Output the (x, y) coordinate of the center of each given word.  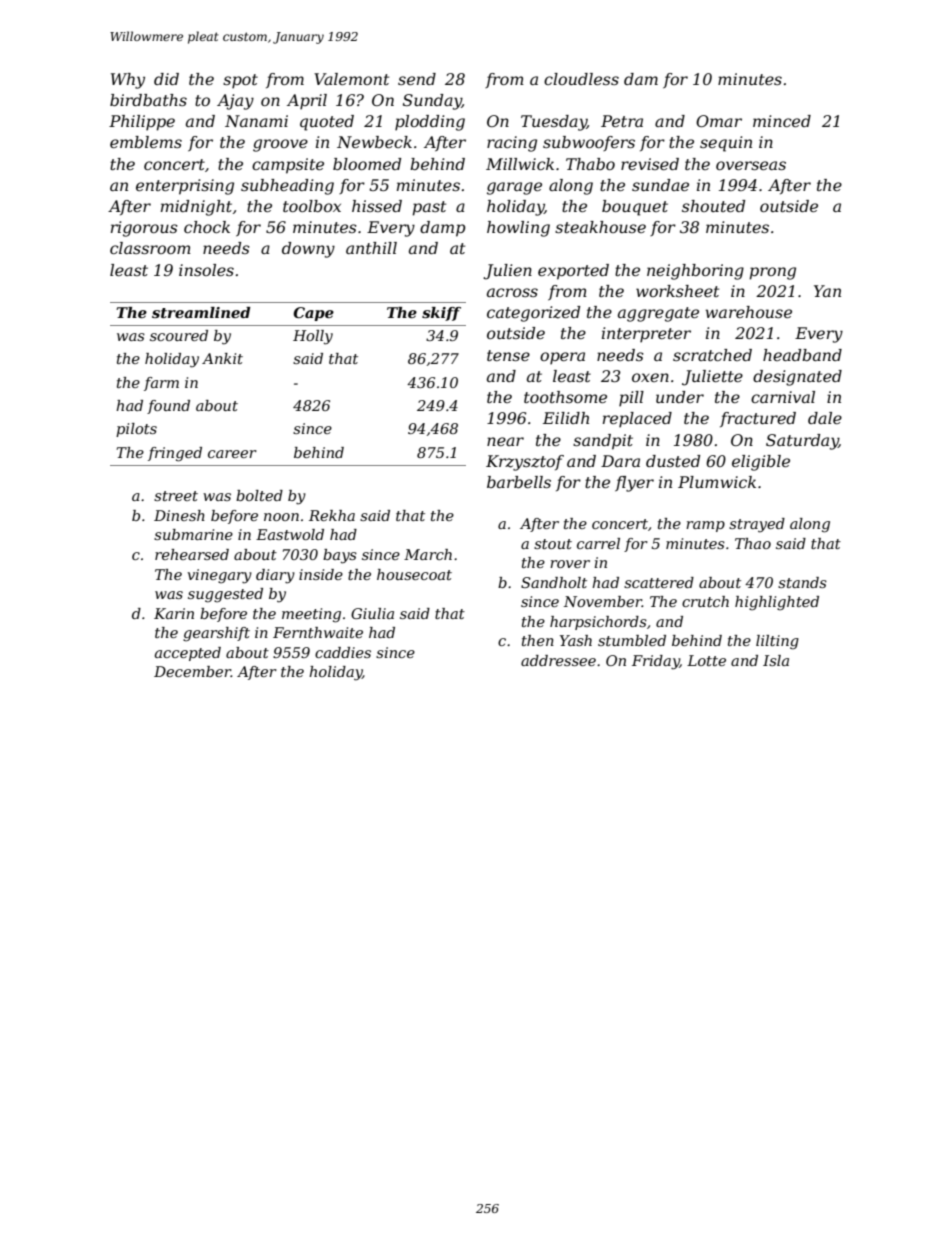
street (176, 496)
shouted (713, 206)
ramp (705, 526)
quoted (327, 123)
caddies (343, 652)
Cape (313, 314)
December (192, 671)
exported (573, 272)
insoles (206, 270)
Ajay (235, 102)
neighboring (695, 272)
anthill (371, 248)
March (428, 554)
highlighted (777, 603)
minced (782, 121)
